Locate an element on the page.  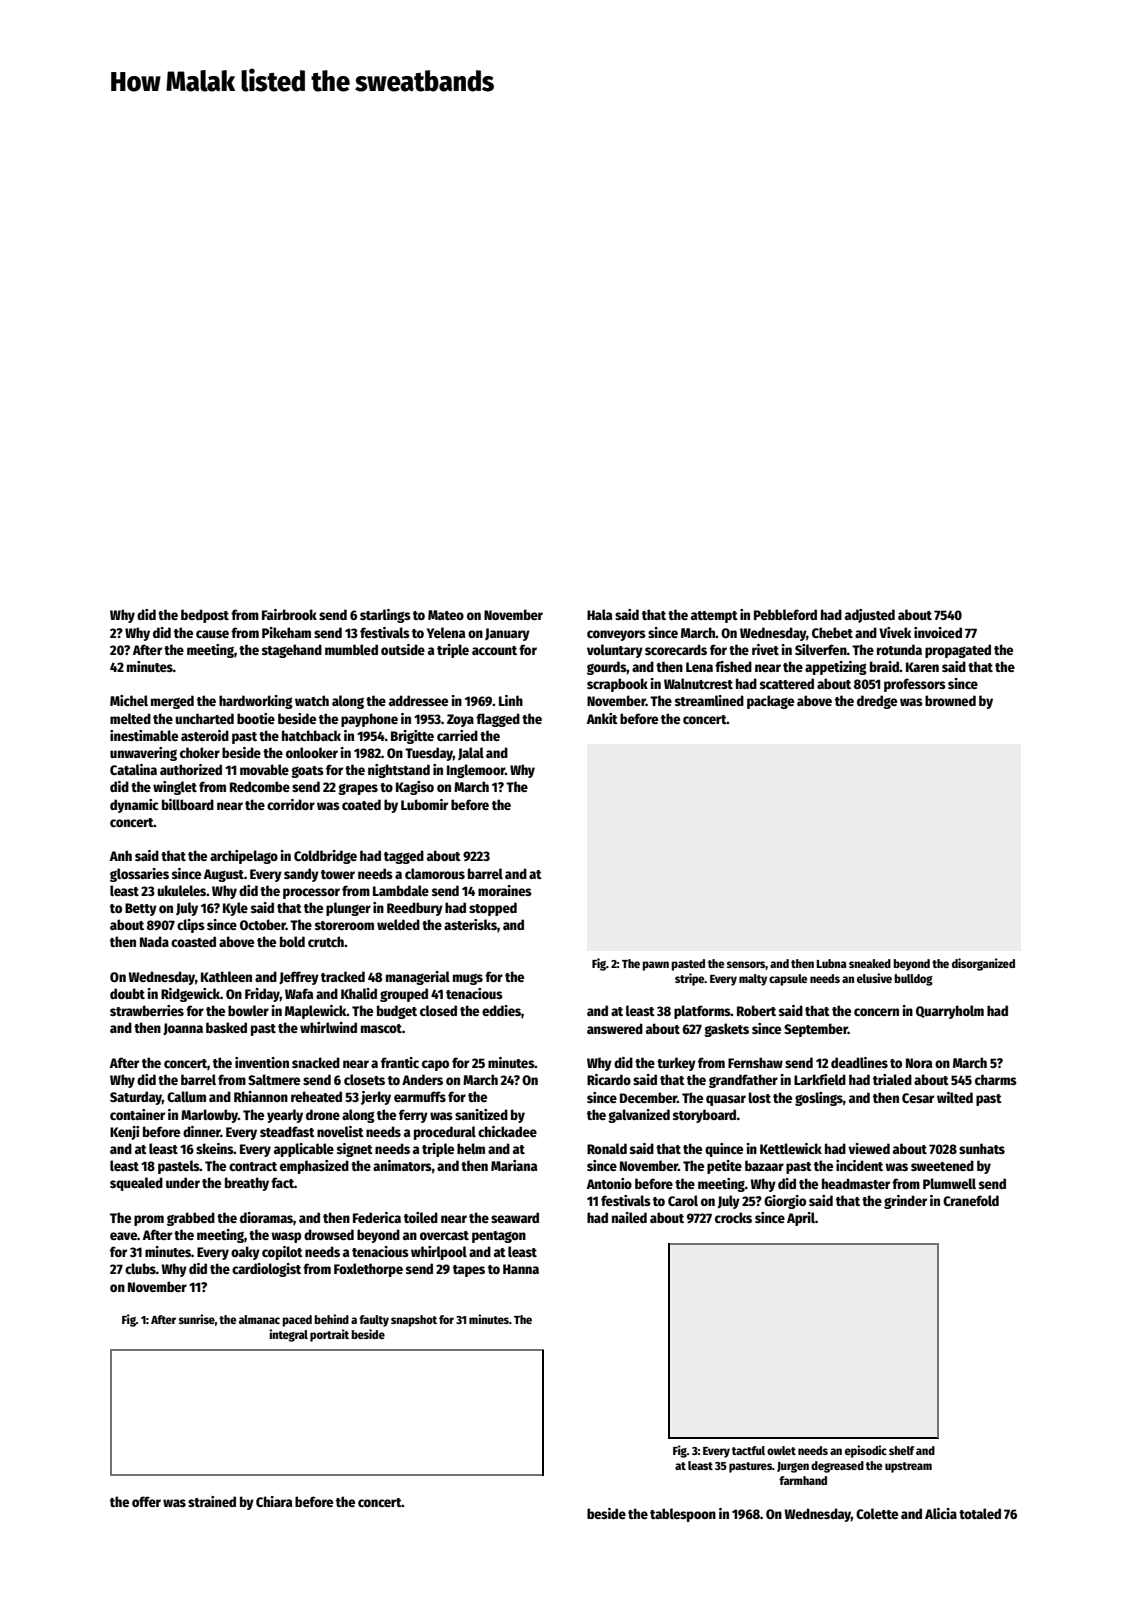
Lambdale is located at coordinates (401, 890).
